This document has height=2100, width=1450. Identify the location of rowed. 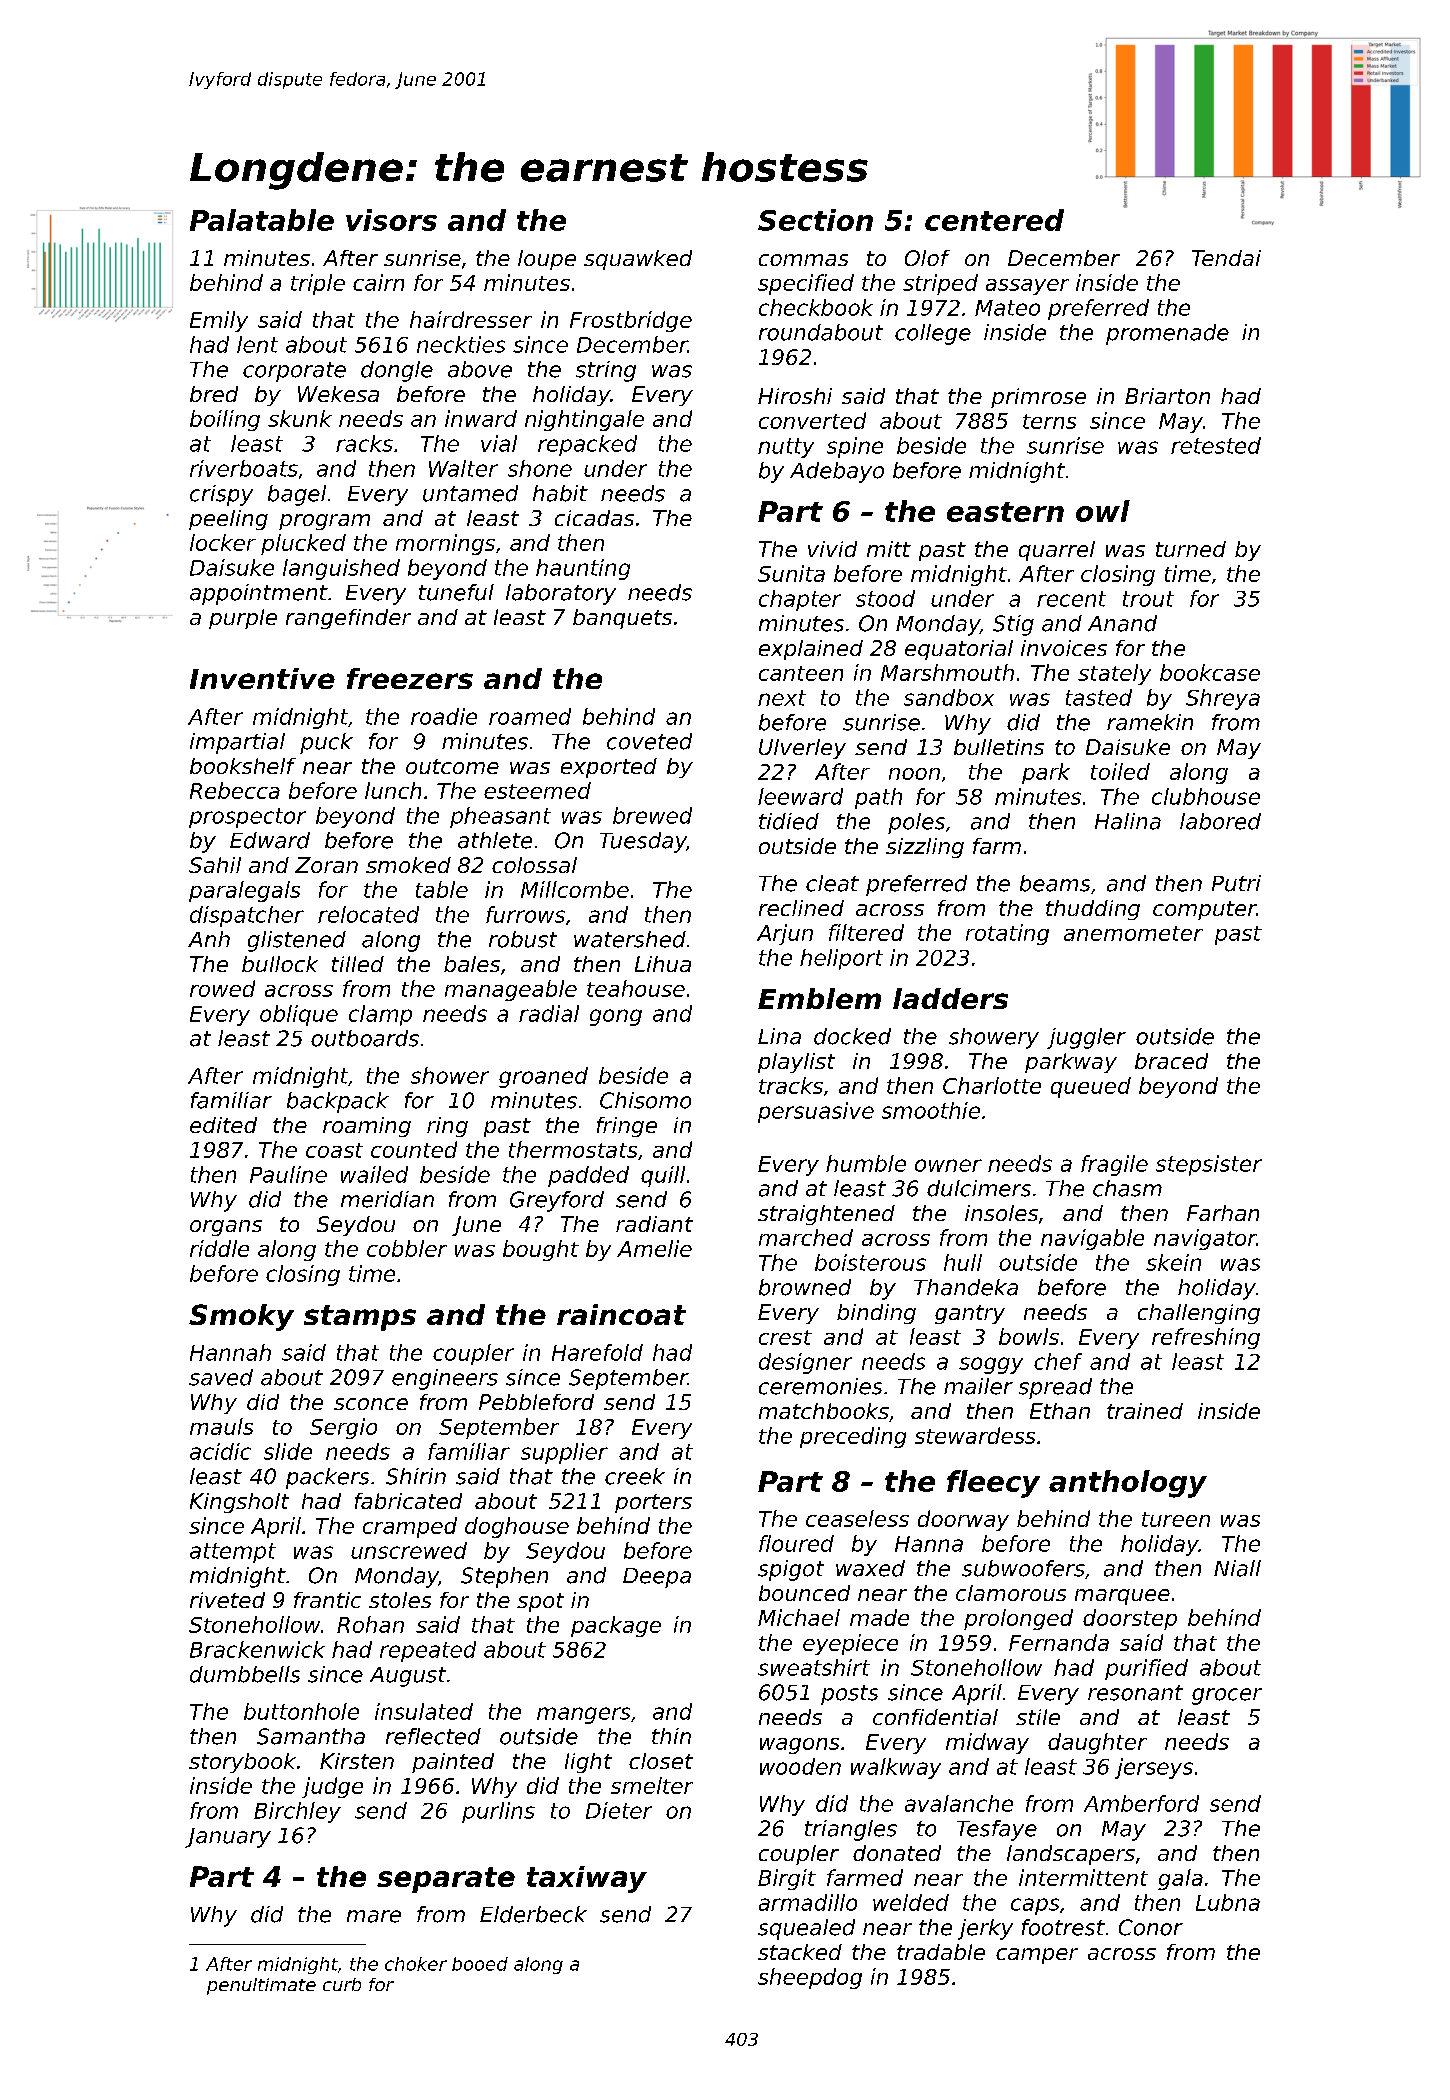
(222, 988).
